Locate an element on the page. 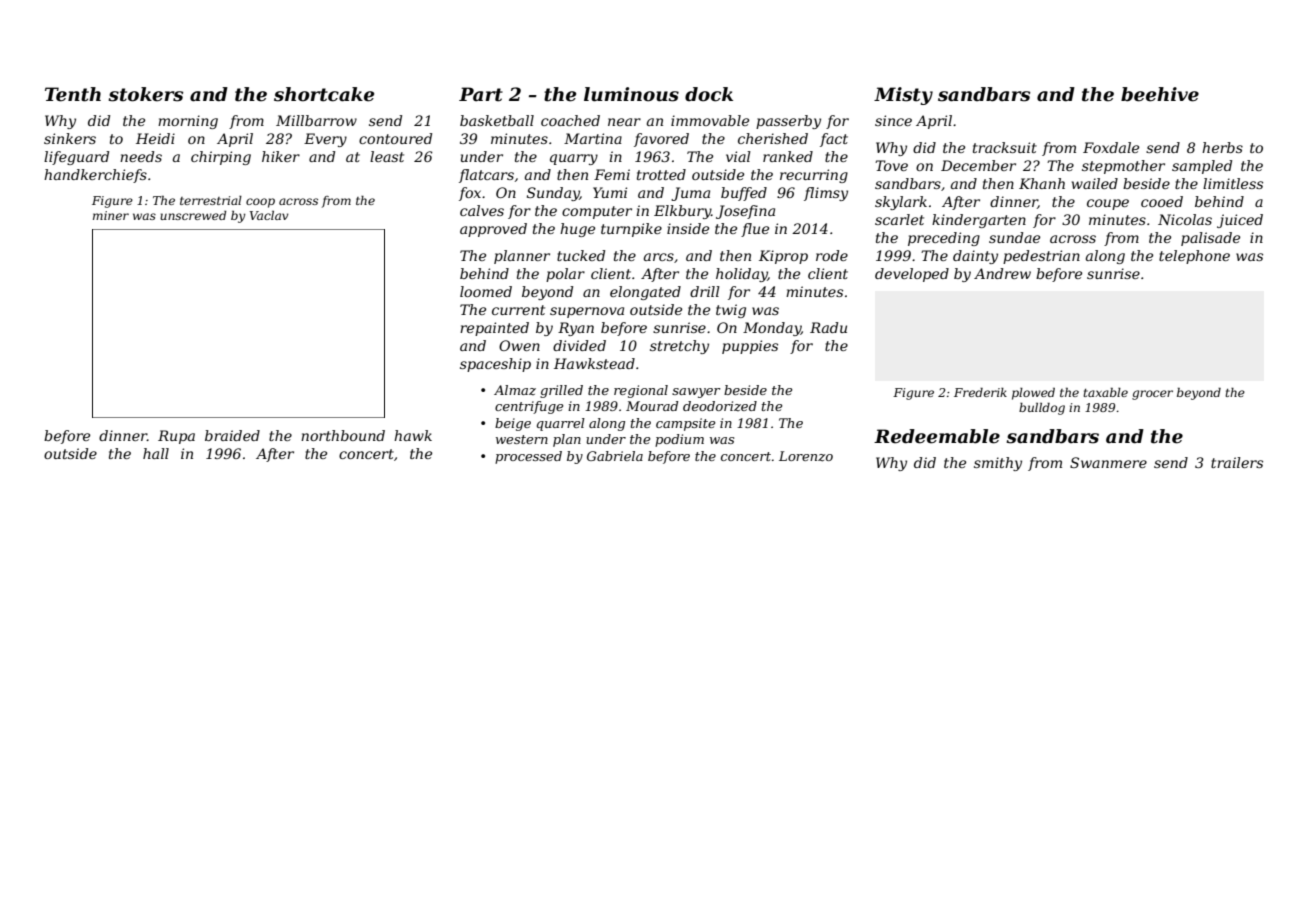 This image has width=1308, height=924. dock is located at coordinates (709, 94).
